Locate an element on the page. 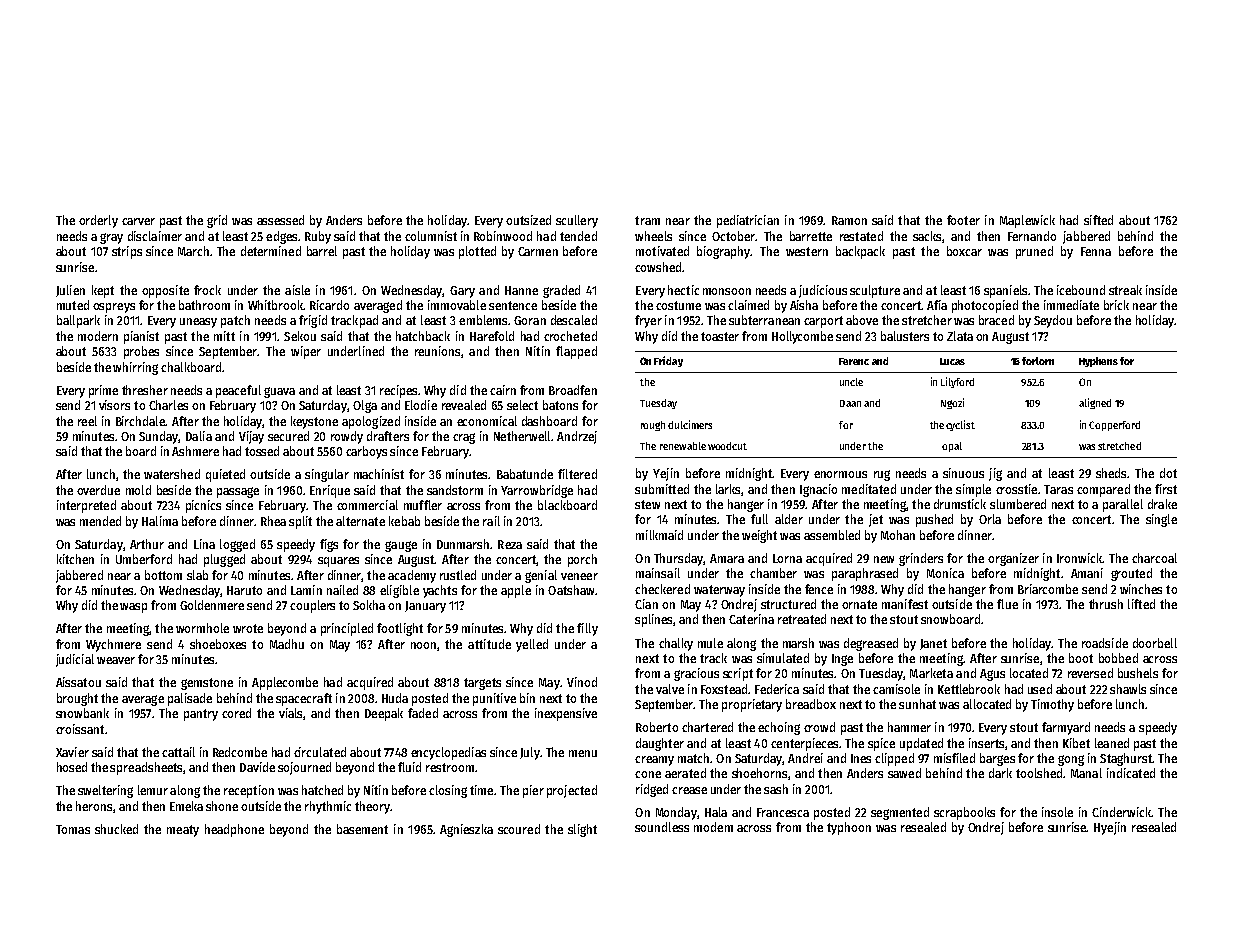  Halima is located at coordinates (160, 521).
